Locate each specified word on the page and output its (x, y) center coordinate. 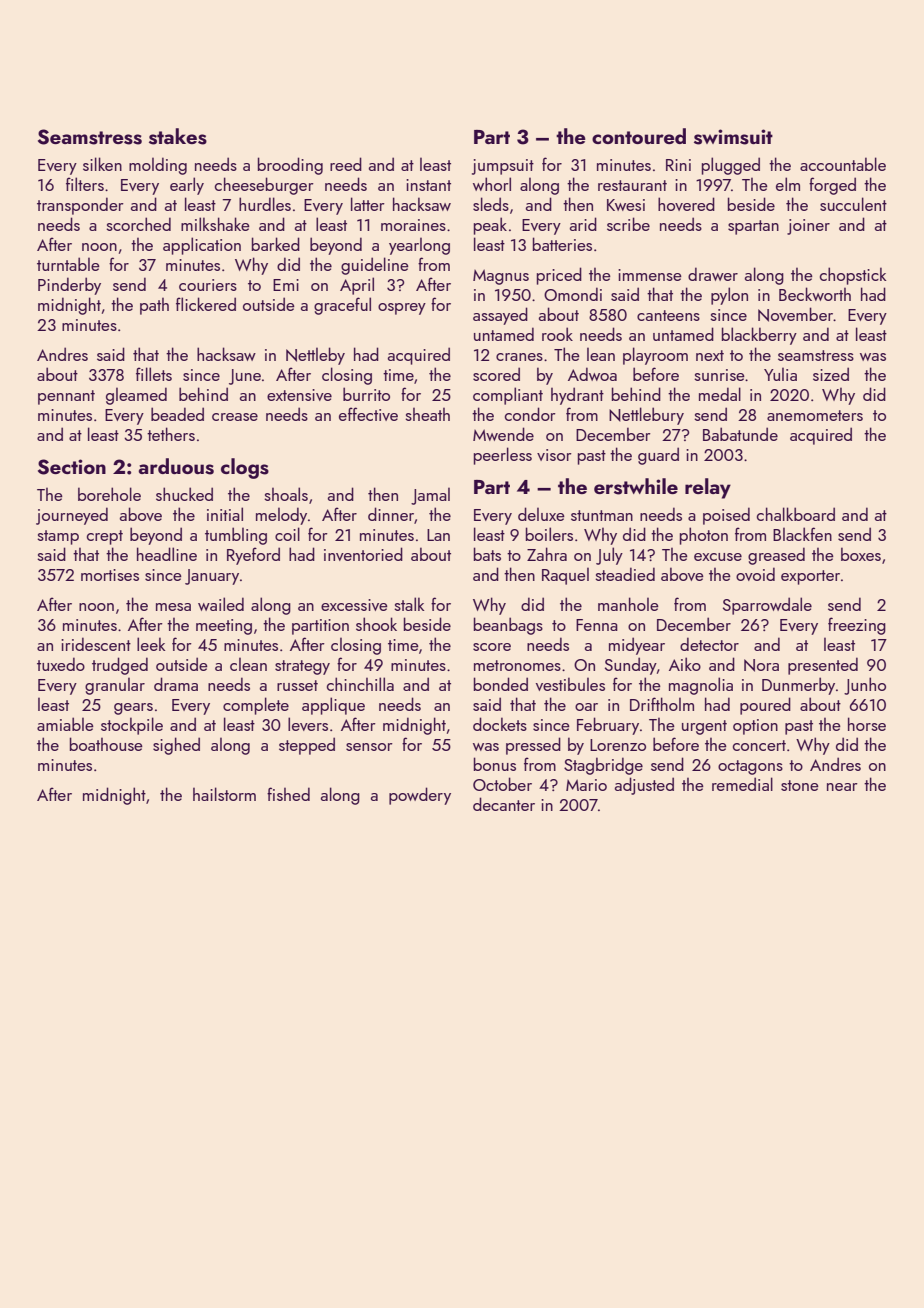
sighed (176, 746)
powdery (420, 796)
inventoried (363, 554)
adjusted (644, 786)
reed (346, 164)
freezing (857, 626)
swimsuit (733, 137)
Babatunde (740, 434)
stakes (178, 136)
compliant (508, 396)
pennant (66, 397)
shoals (286, 494)
